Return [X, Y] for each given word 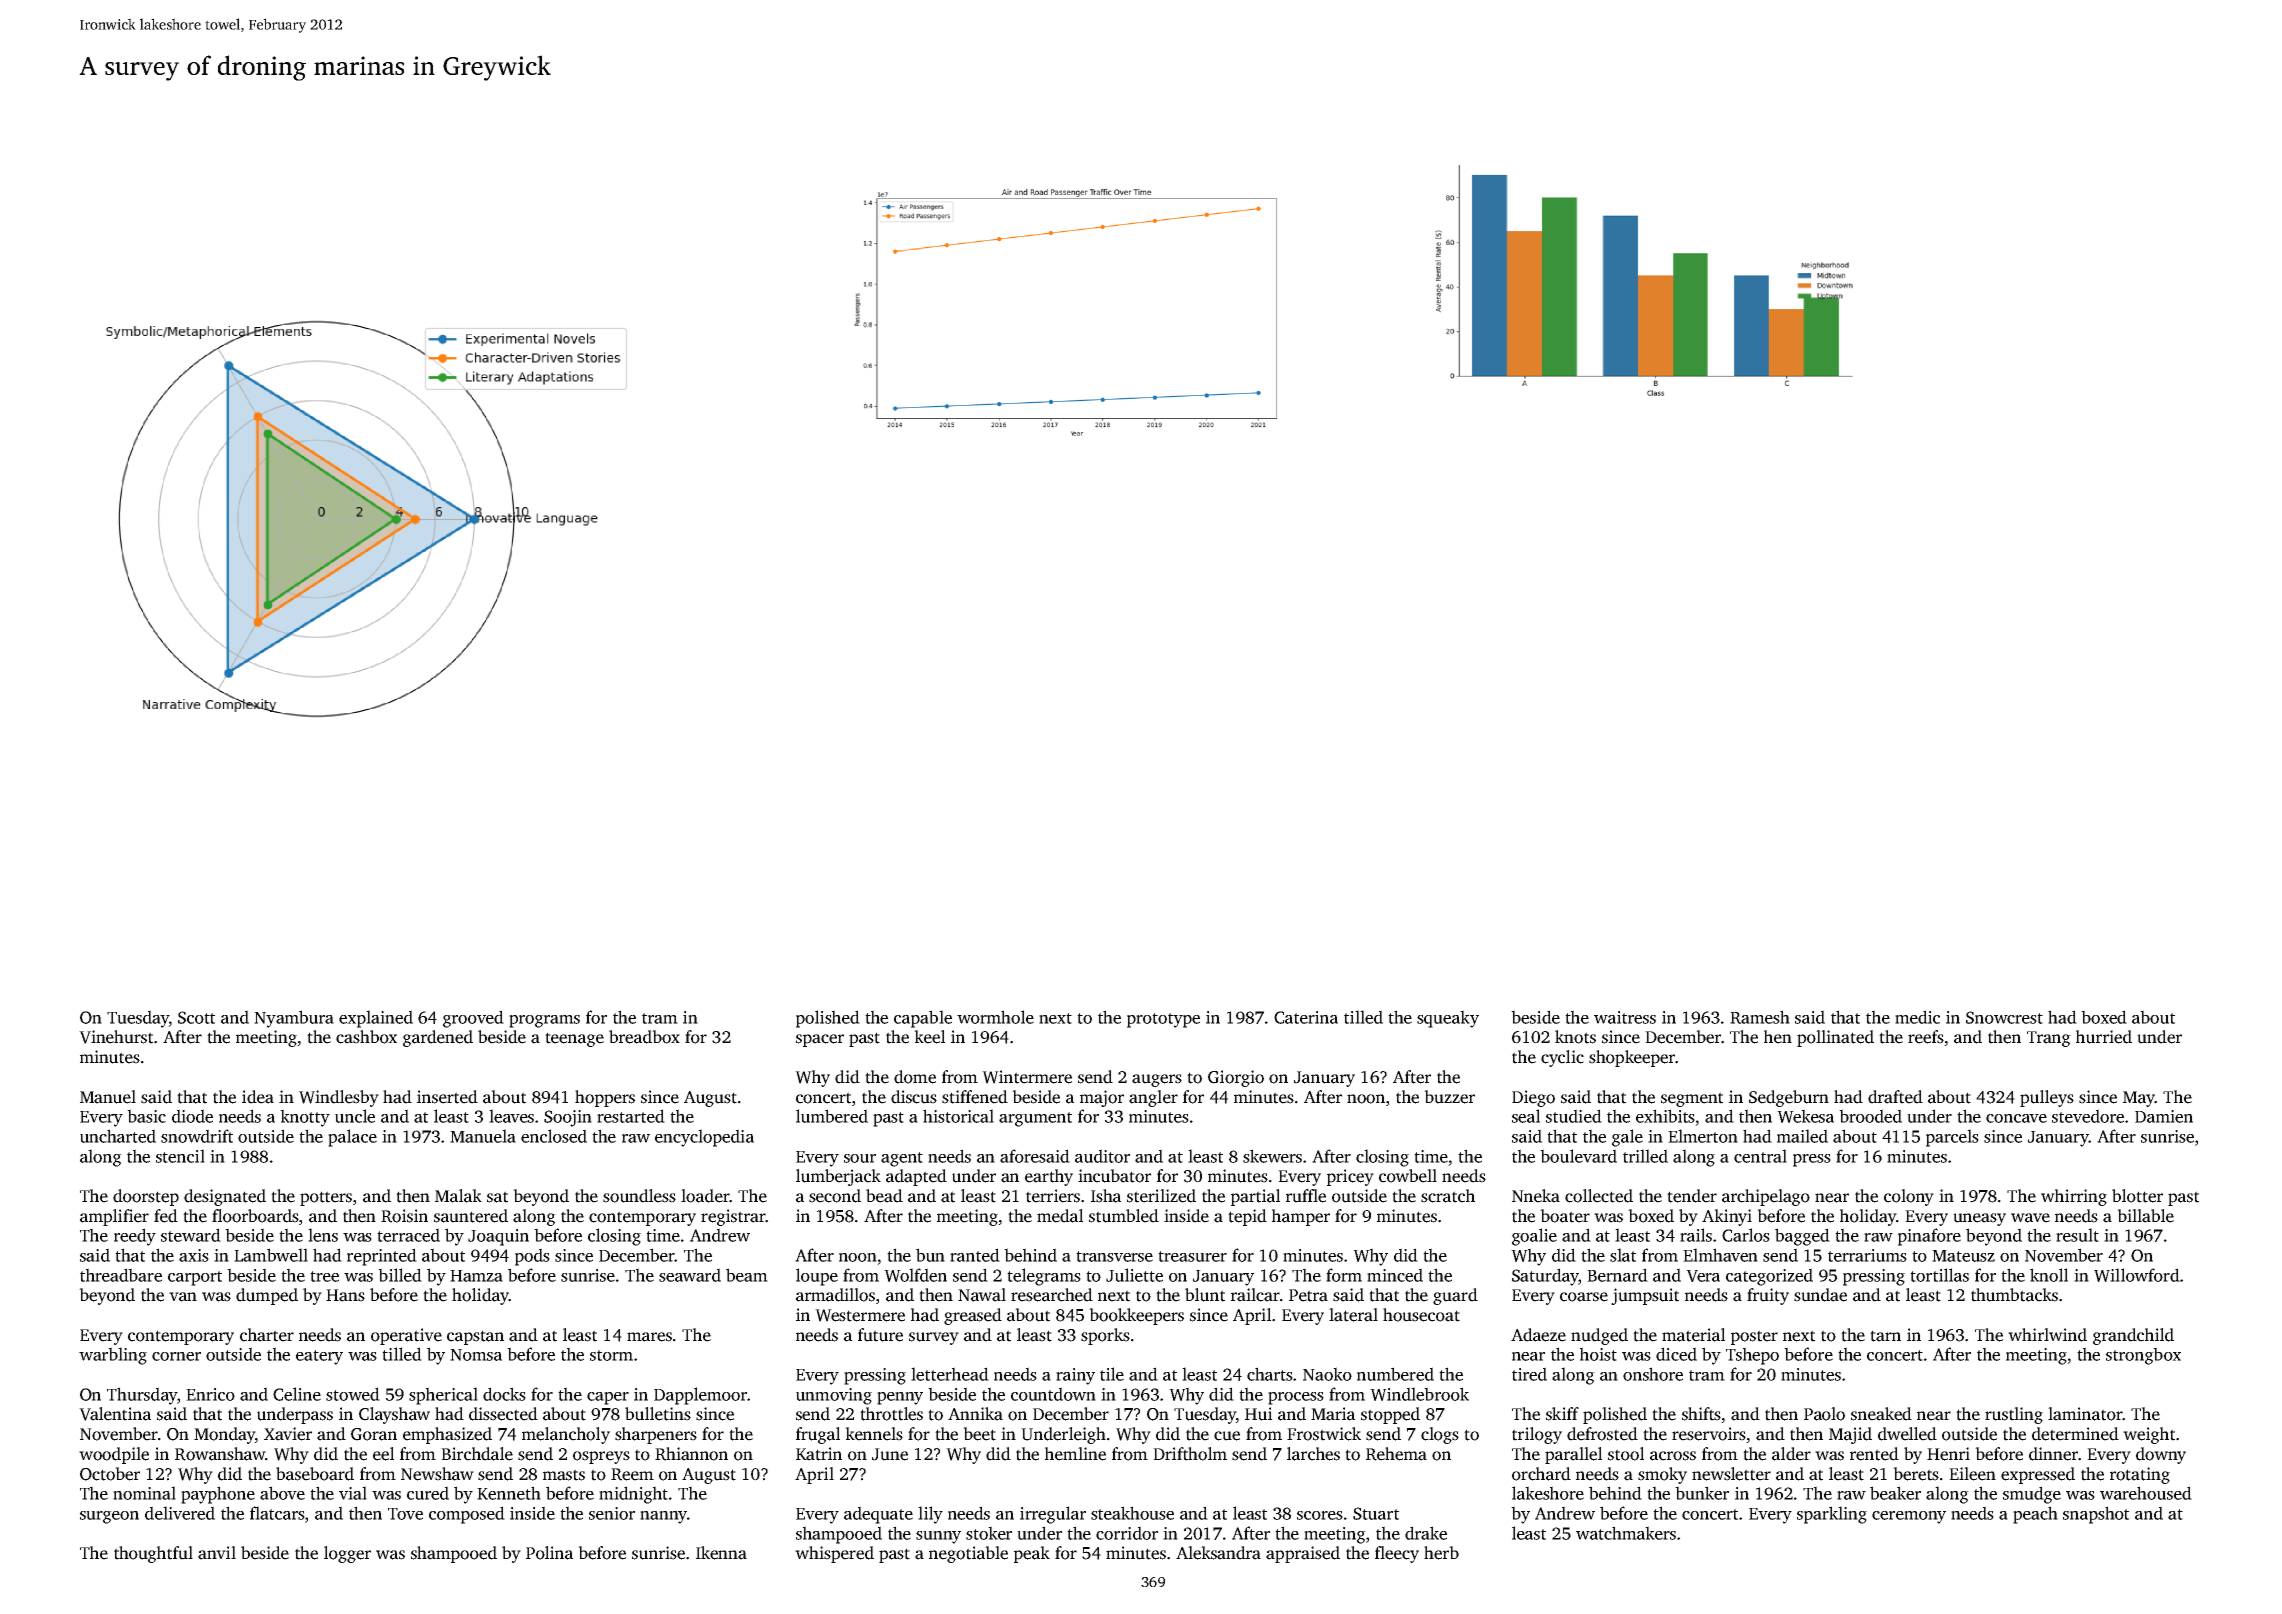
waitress [1625, 1017]
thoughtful [153, 1554]
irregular [1053, 1515]
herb [1441, 1553]
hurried [2104, 1037]
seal [1526, 1116]
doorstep [146, 1197]
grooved [473, 1019]
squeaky [1448, 1019]
